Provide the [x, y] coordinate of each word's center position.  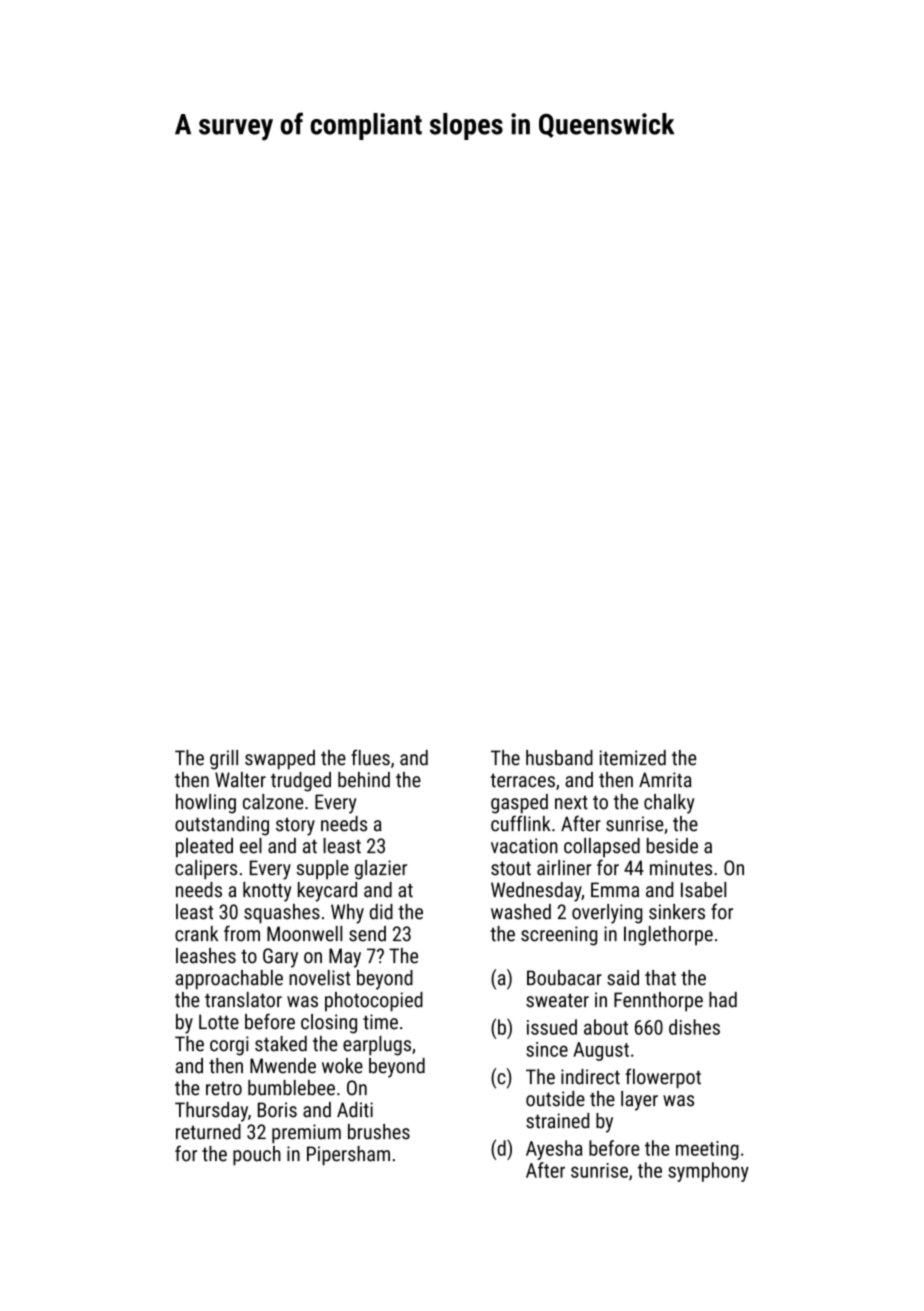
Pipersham [348, 1156]
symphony [708, 1172]
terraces [522, 780]
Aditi [355, 1110]
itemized [633, 758]
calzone [273, 802]
